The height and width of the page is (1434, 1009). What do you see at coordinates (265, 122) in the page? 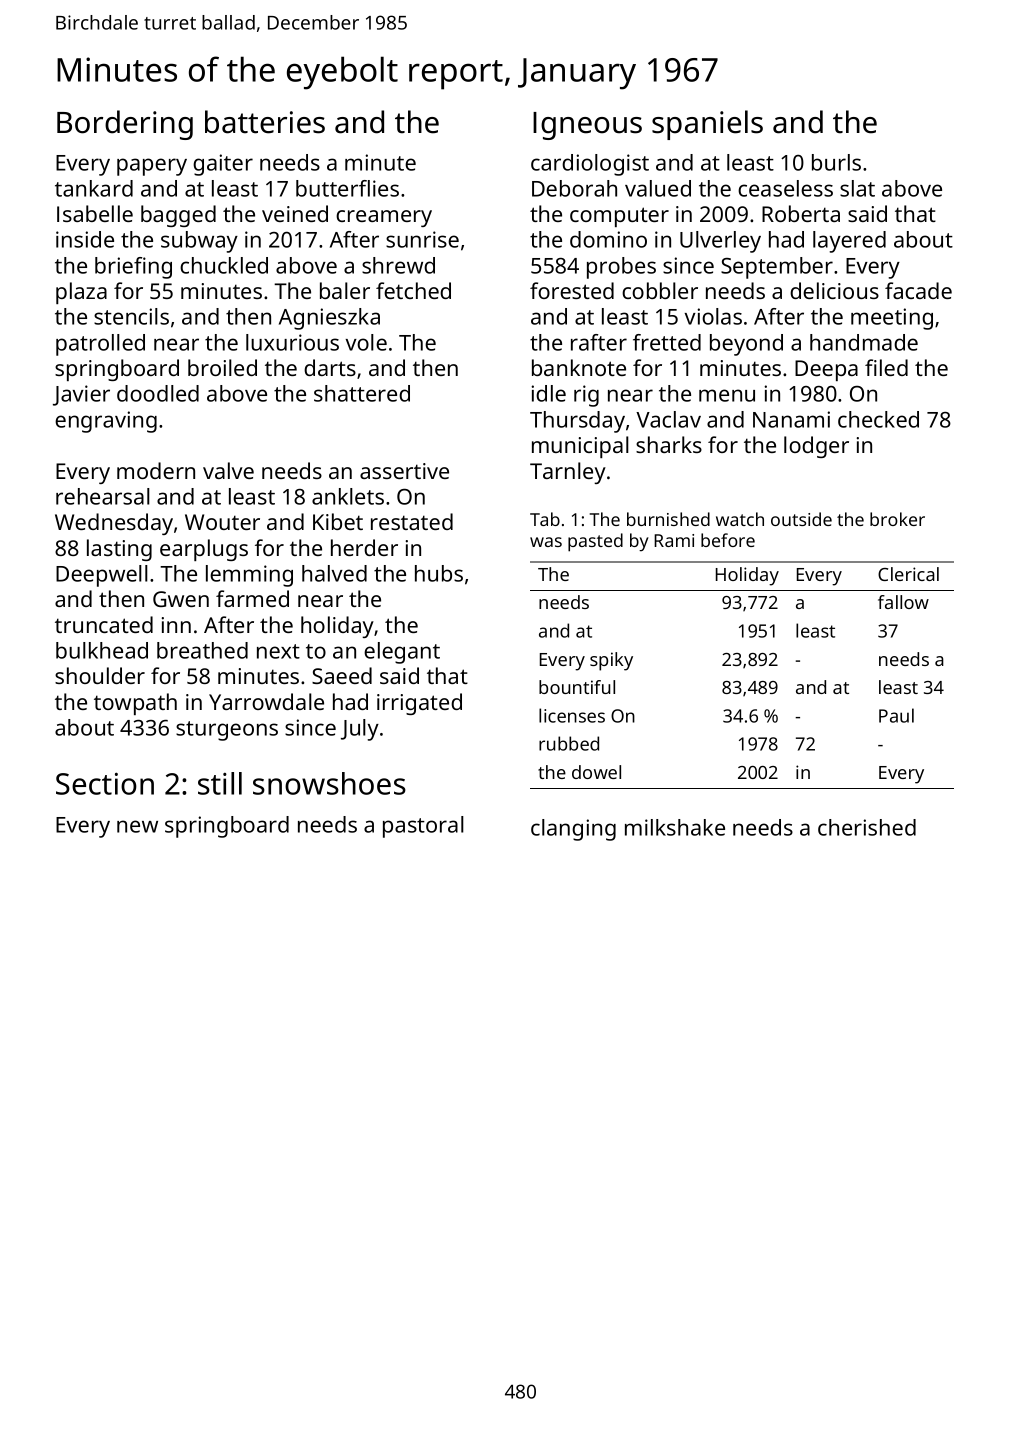
I see `batteries` at bounding box center [265, 122].
